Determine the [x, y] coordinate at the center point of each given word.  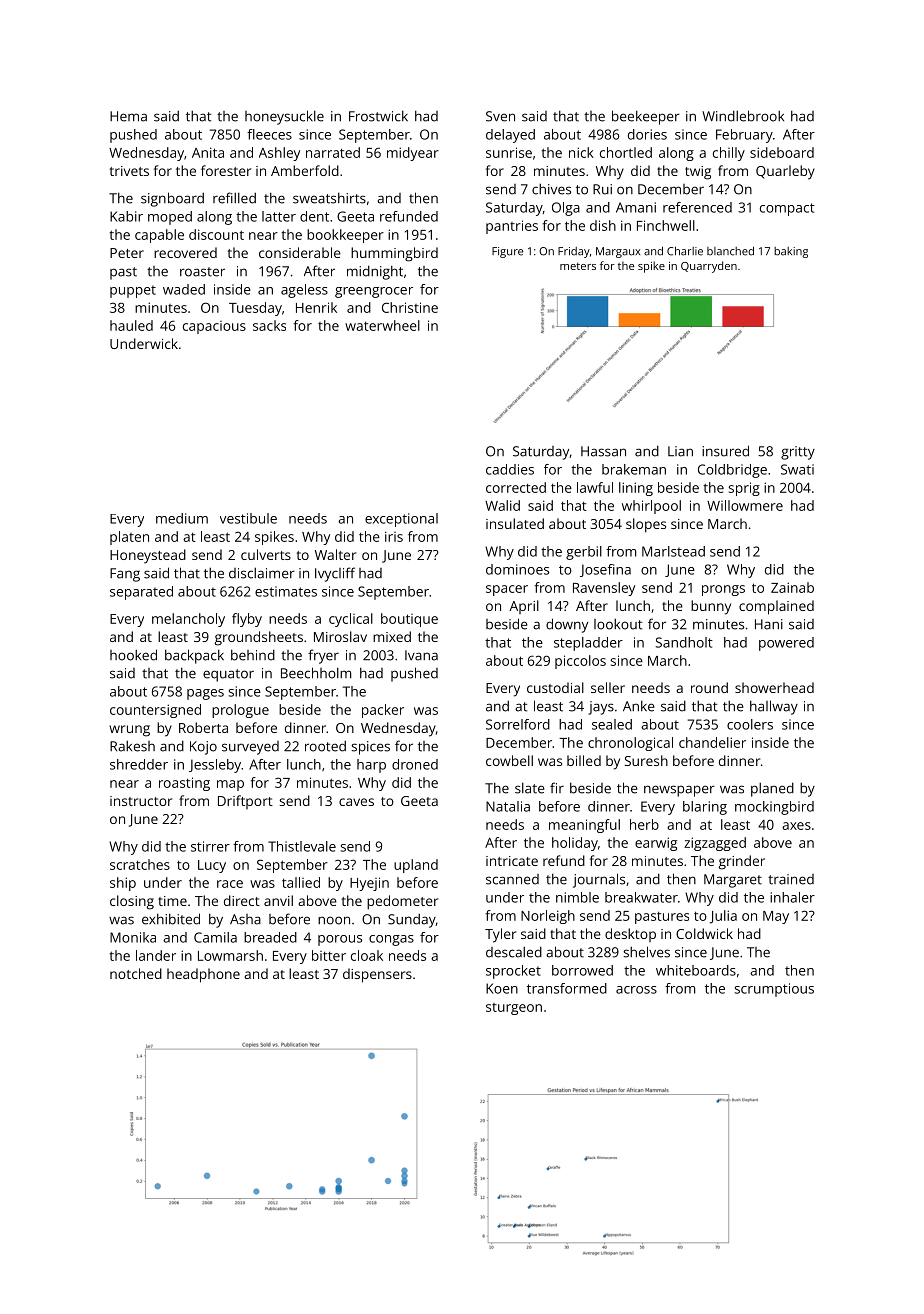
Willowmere [745, 505]
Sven [500, 116]
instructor [141, 801]
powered [786, 644]
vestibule [248, 518]
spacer [507, 590]
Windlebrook [743, 116]
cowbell [509, 760]
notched [136, 973]
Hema [128, 116]
